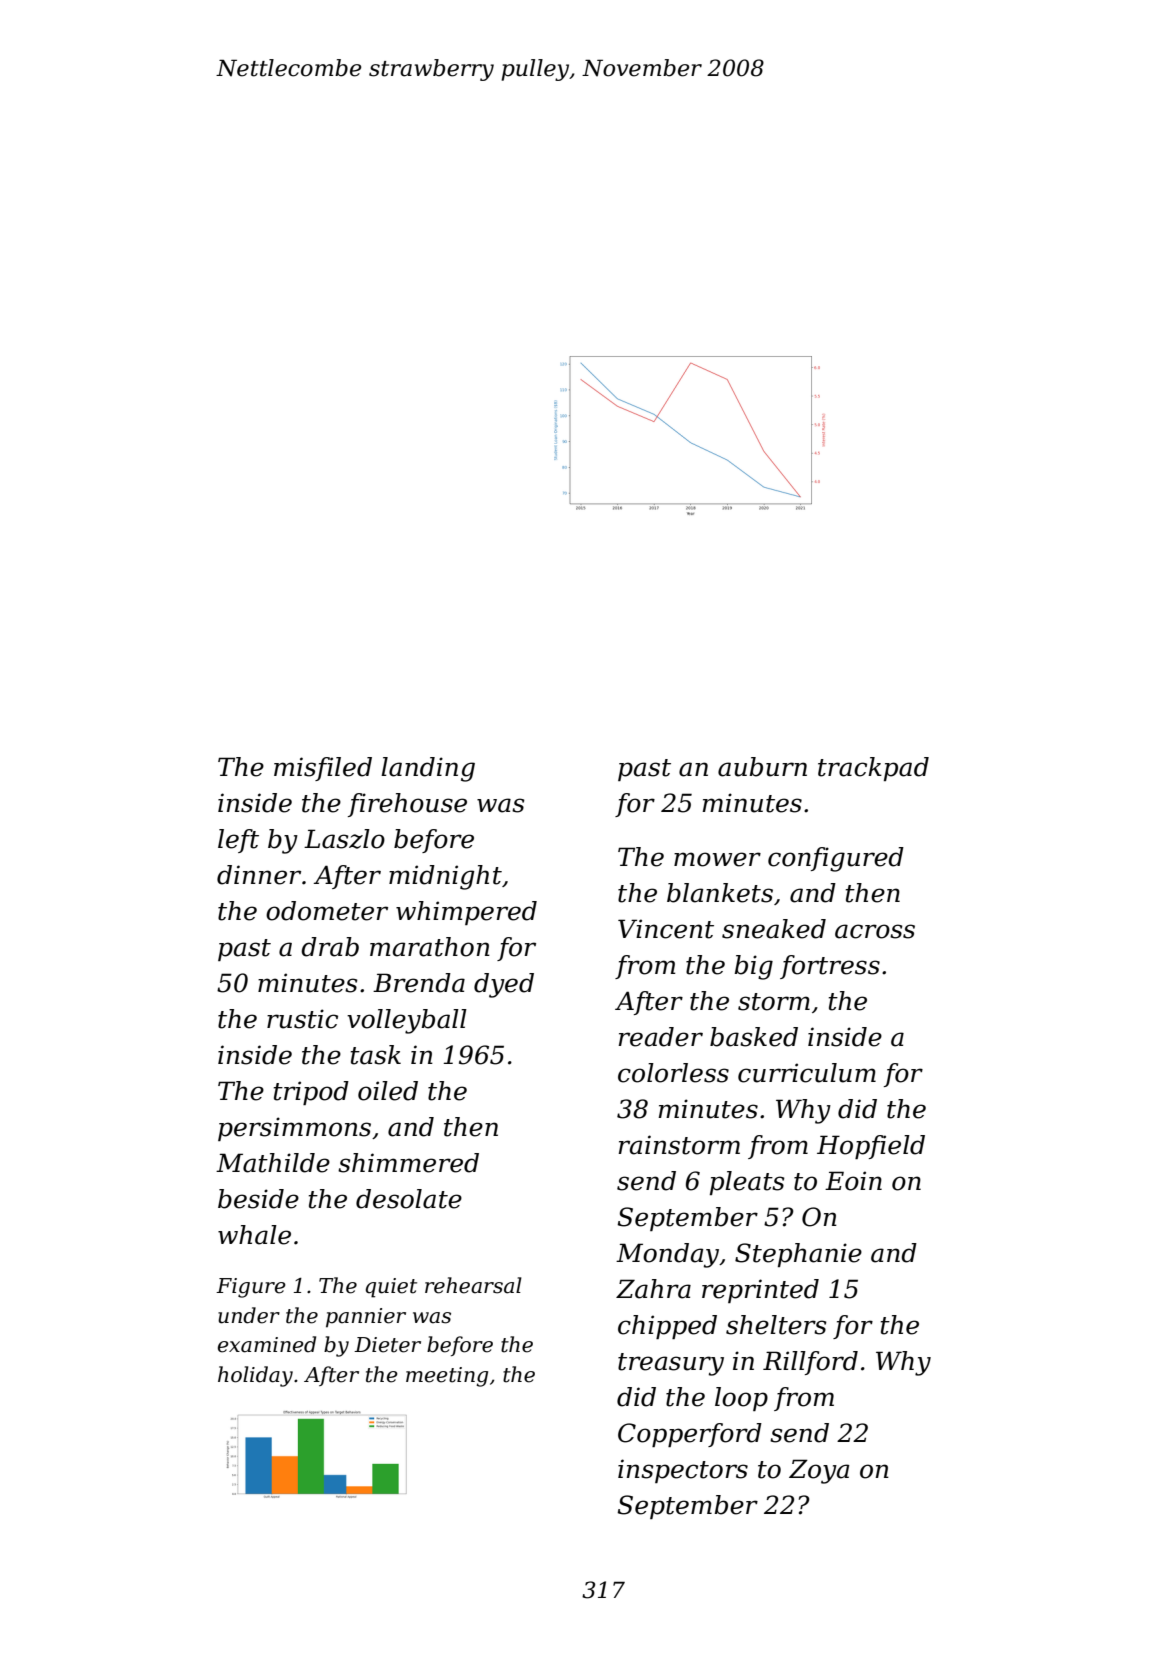  I want to click on shimmered, so click(408, 1163).
